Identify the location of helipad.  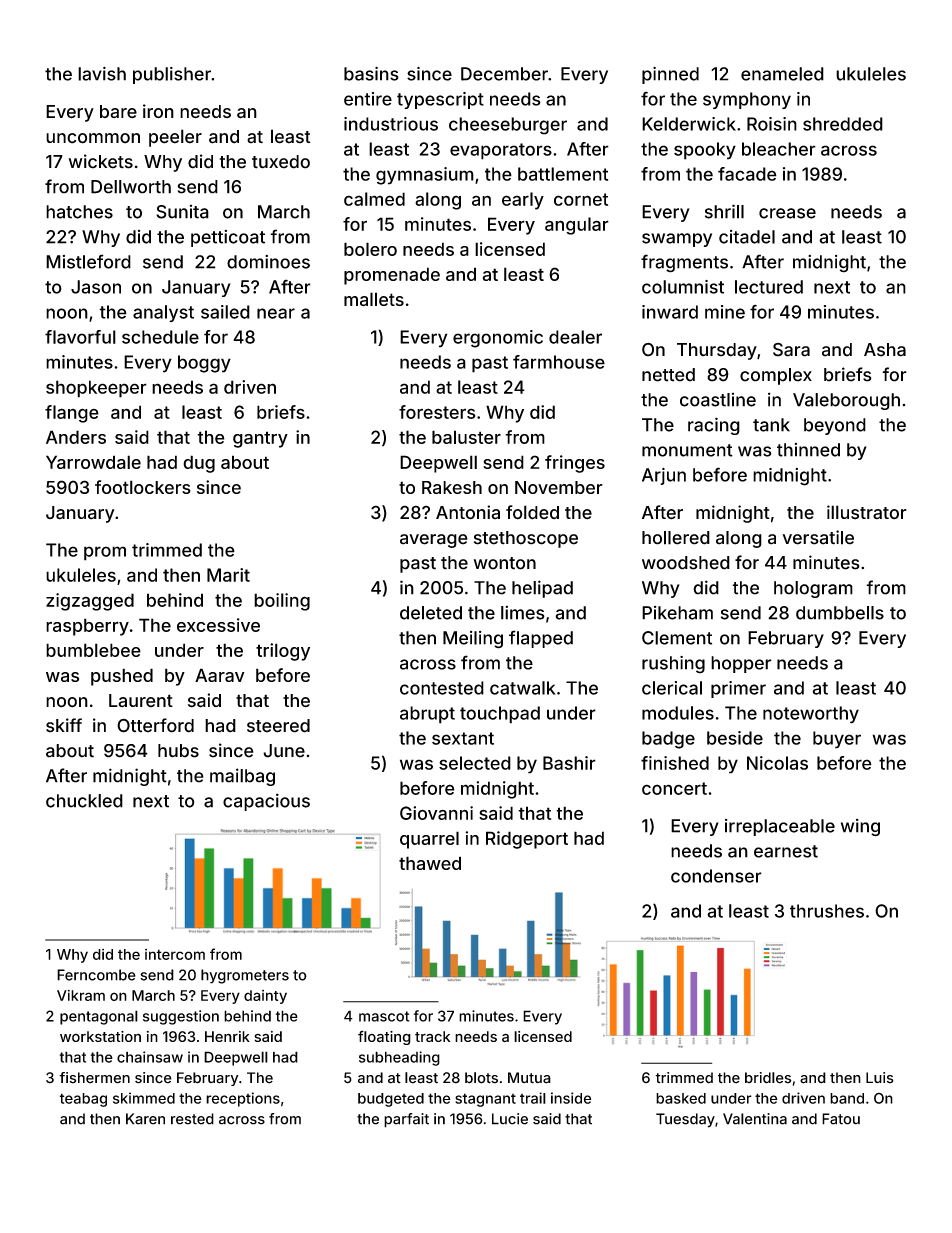
(542, 589).
